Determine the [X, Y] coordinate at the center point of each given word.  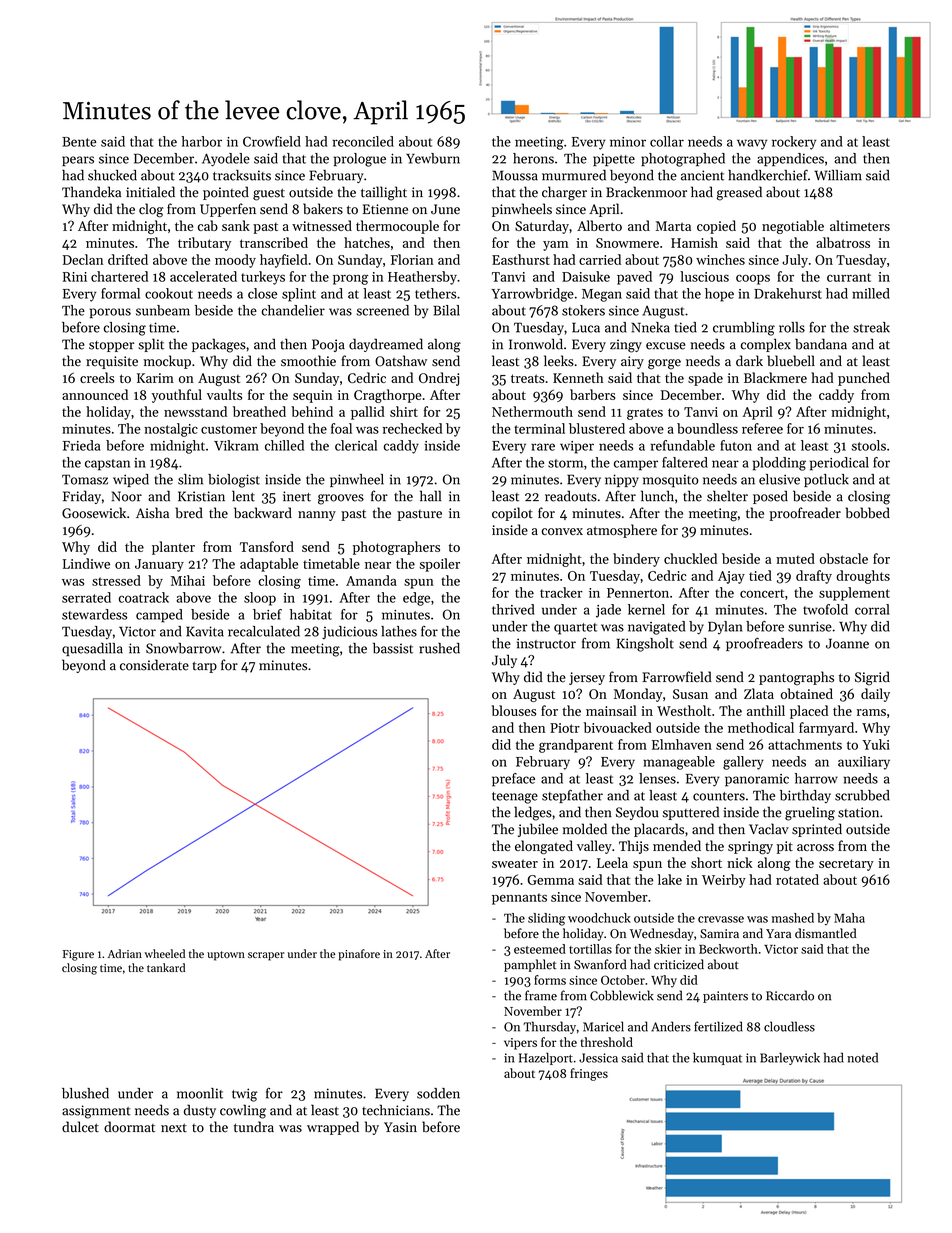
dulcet [80, 1127]
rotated [797, 879]
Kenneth [578, 377]
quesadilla [92, 649]
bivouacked [618, 727]
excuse [665, 346]
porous [110, 313]
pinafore [359, 955]
